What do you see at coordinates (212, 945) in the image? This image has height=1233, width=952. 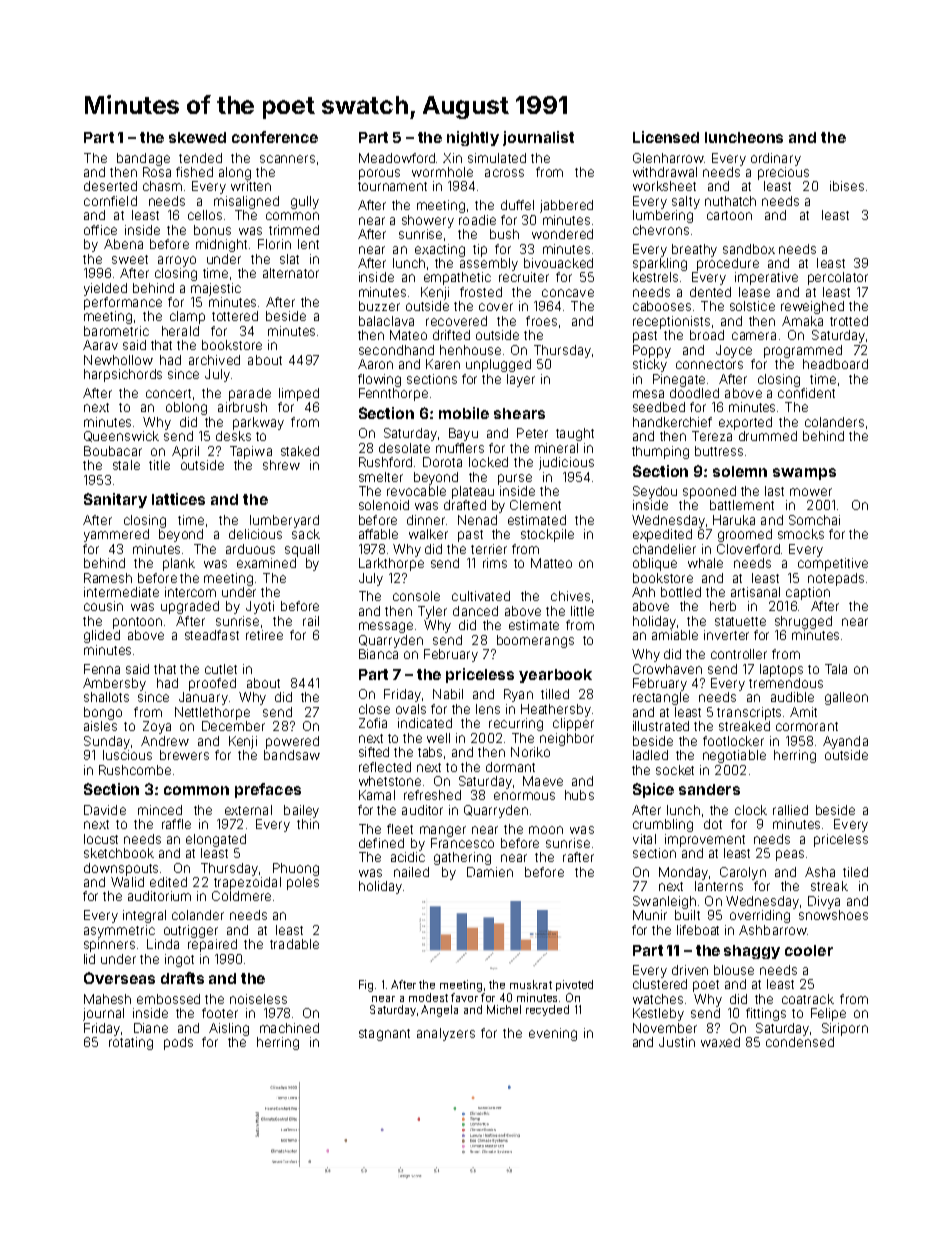 I see `repaired` at bounding box center [212, 945].
